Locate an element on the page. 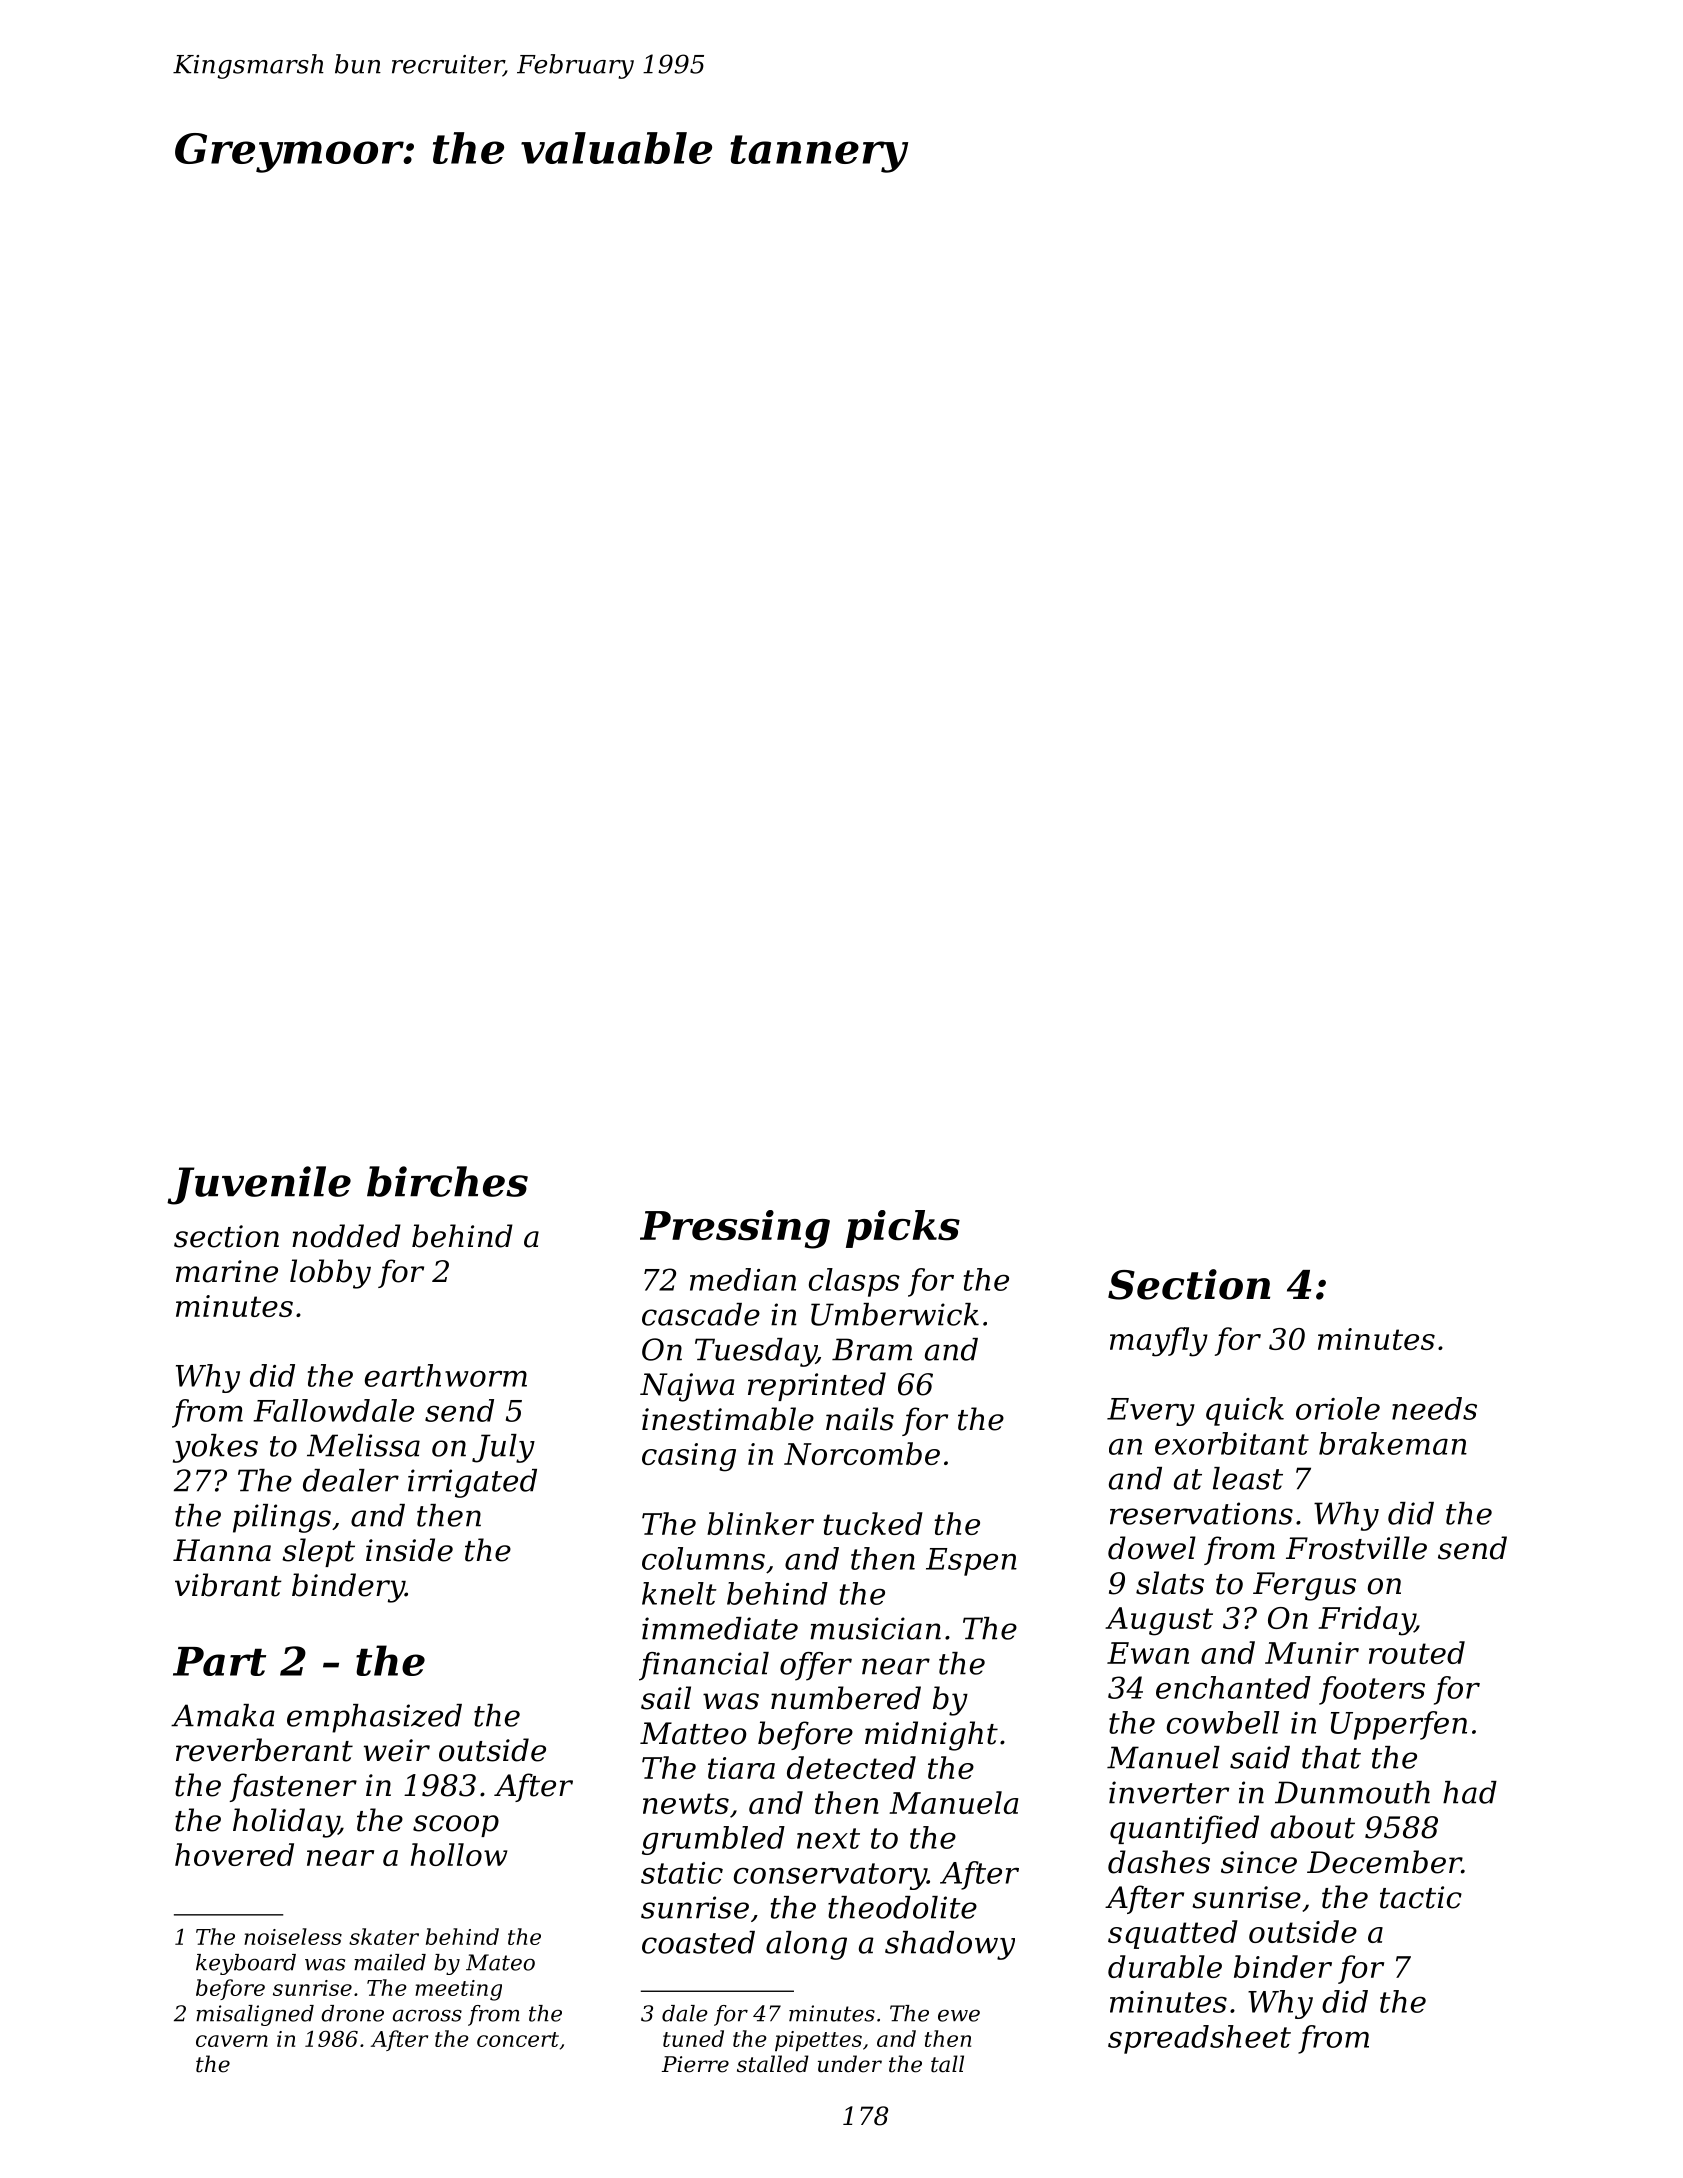 This document has height=2178, width=1683. spreadsheet is located at coordinates (1199, 2039).
